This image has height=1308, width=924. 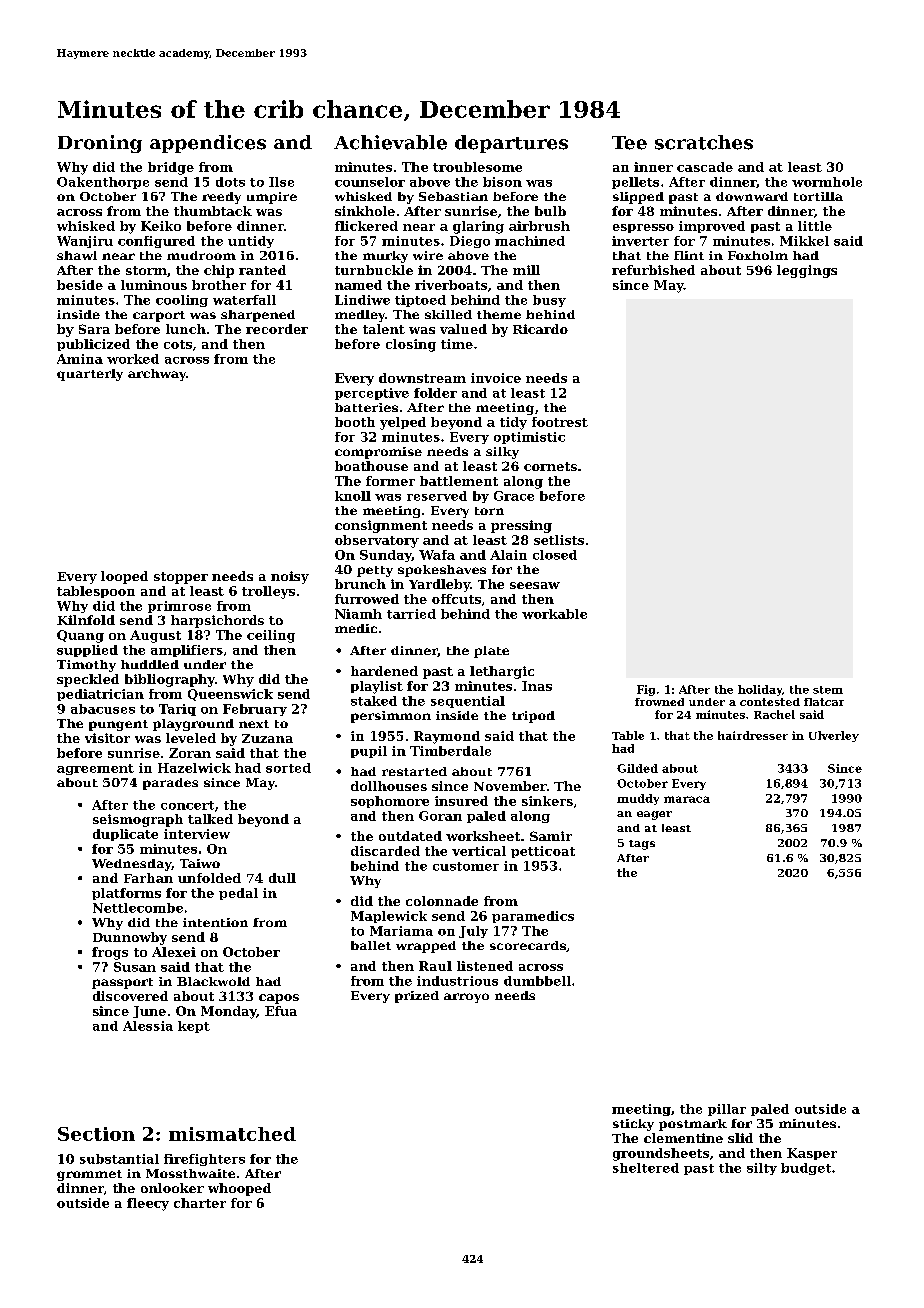 I want to click on whooped, so click(x=239, y=1189).
